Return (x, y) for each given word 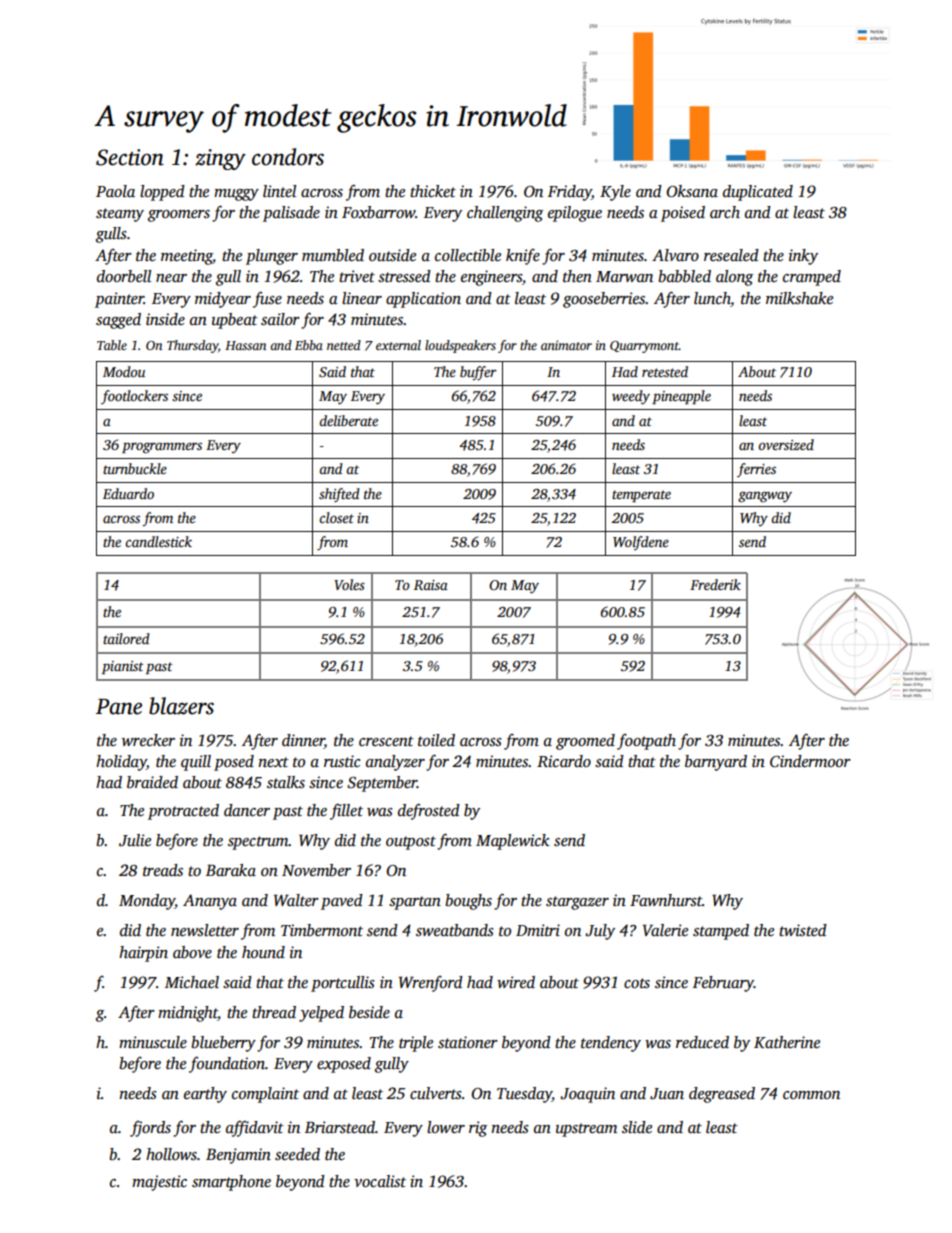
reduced (702, 1042)
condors (288, 157)
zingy (220, 159)
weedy (631, 397)
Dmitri (538, 930)
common (811, 1095)
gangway (765, 497)
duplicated (758, 193)
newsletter (205, 930)
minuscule (153, 1042)
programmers (162, 448)
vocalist (380, 1181)
